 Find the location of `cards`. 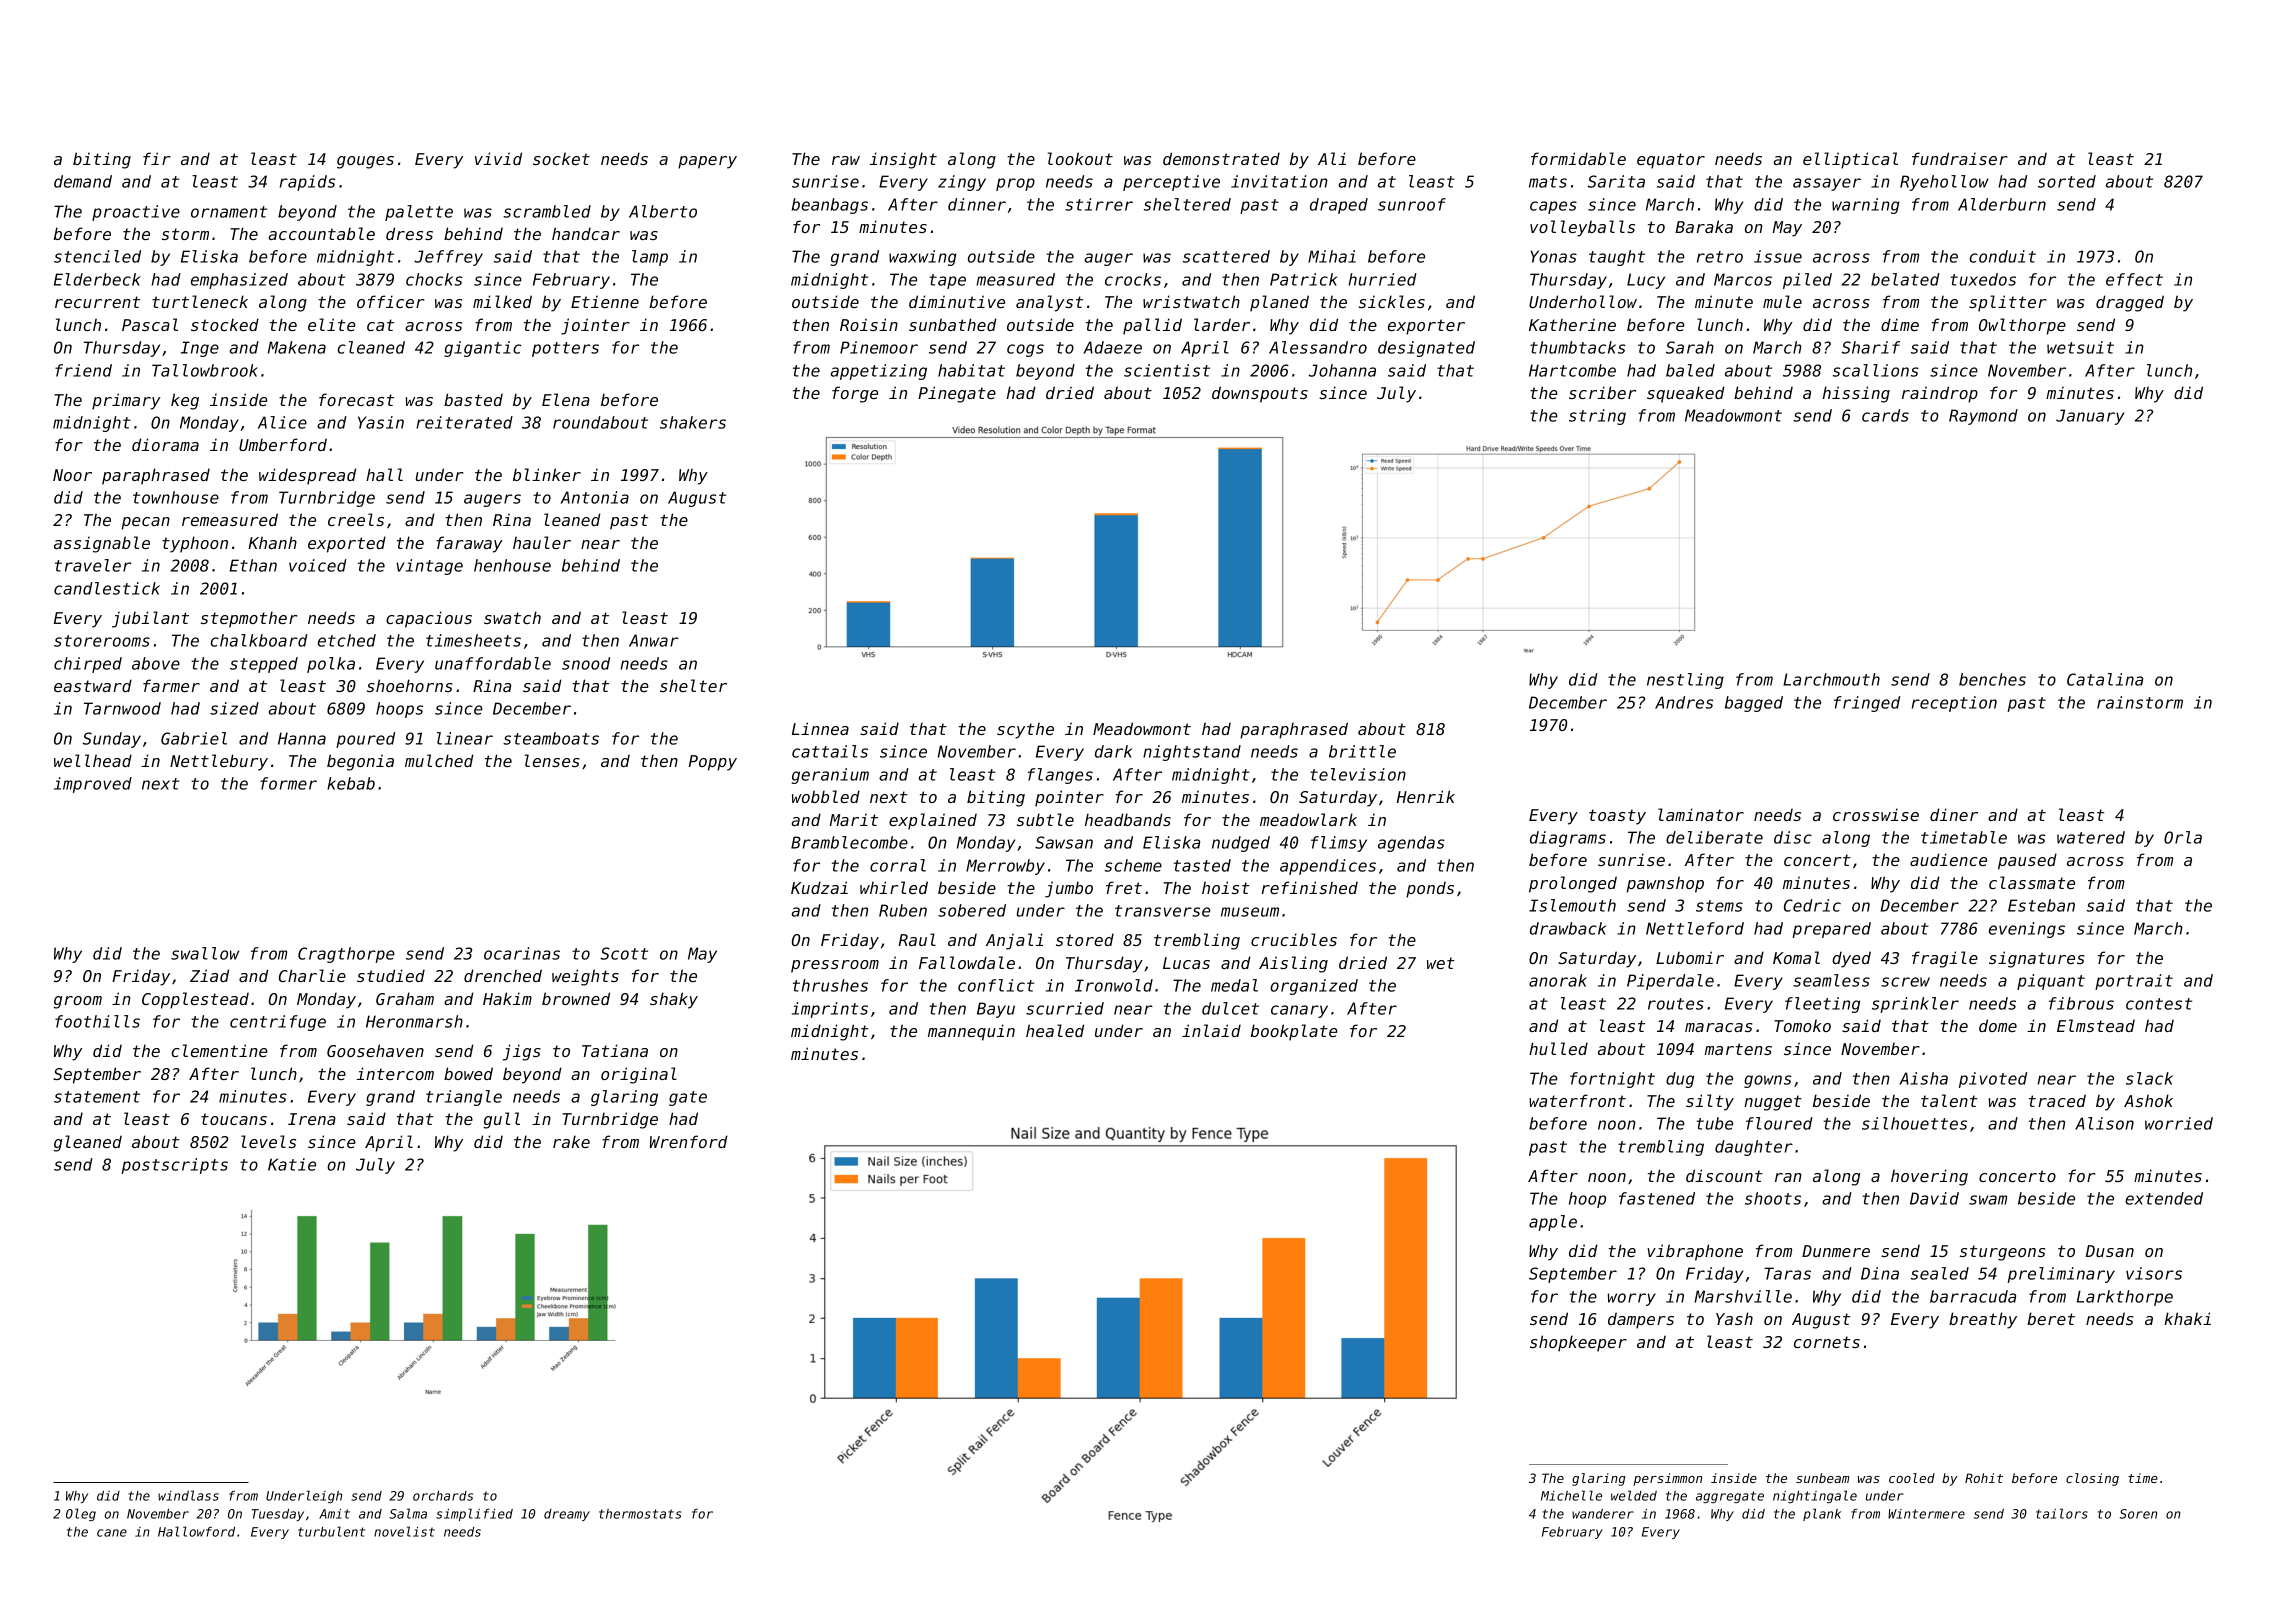

cards is located at coordinates (1885, 415).
